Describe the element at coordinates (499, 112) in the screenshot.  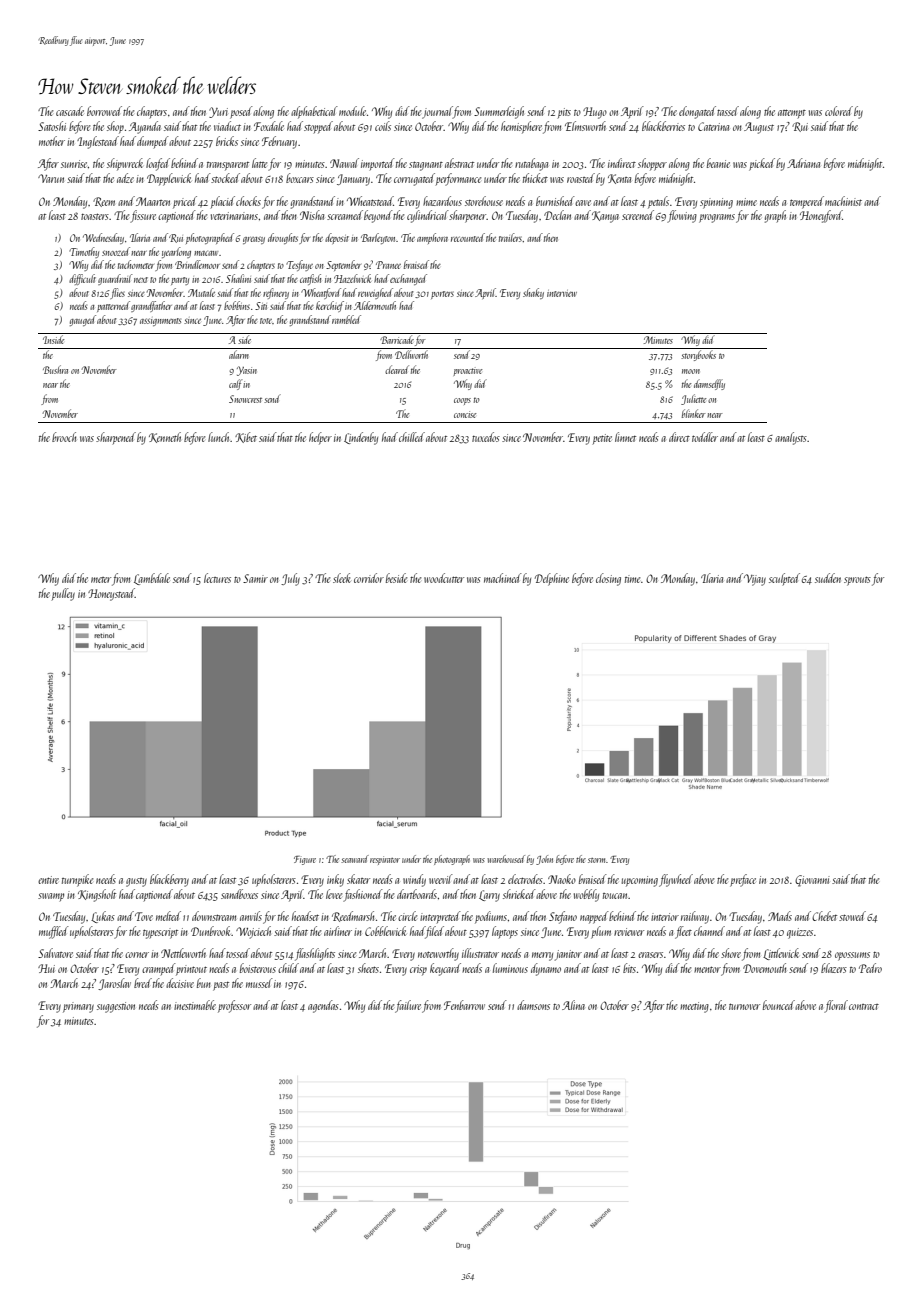
I see `Summerleigh` at that location.
